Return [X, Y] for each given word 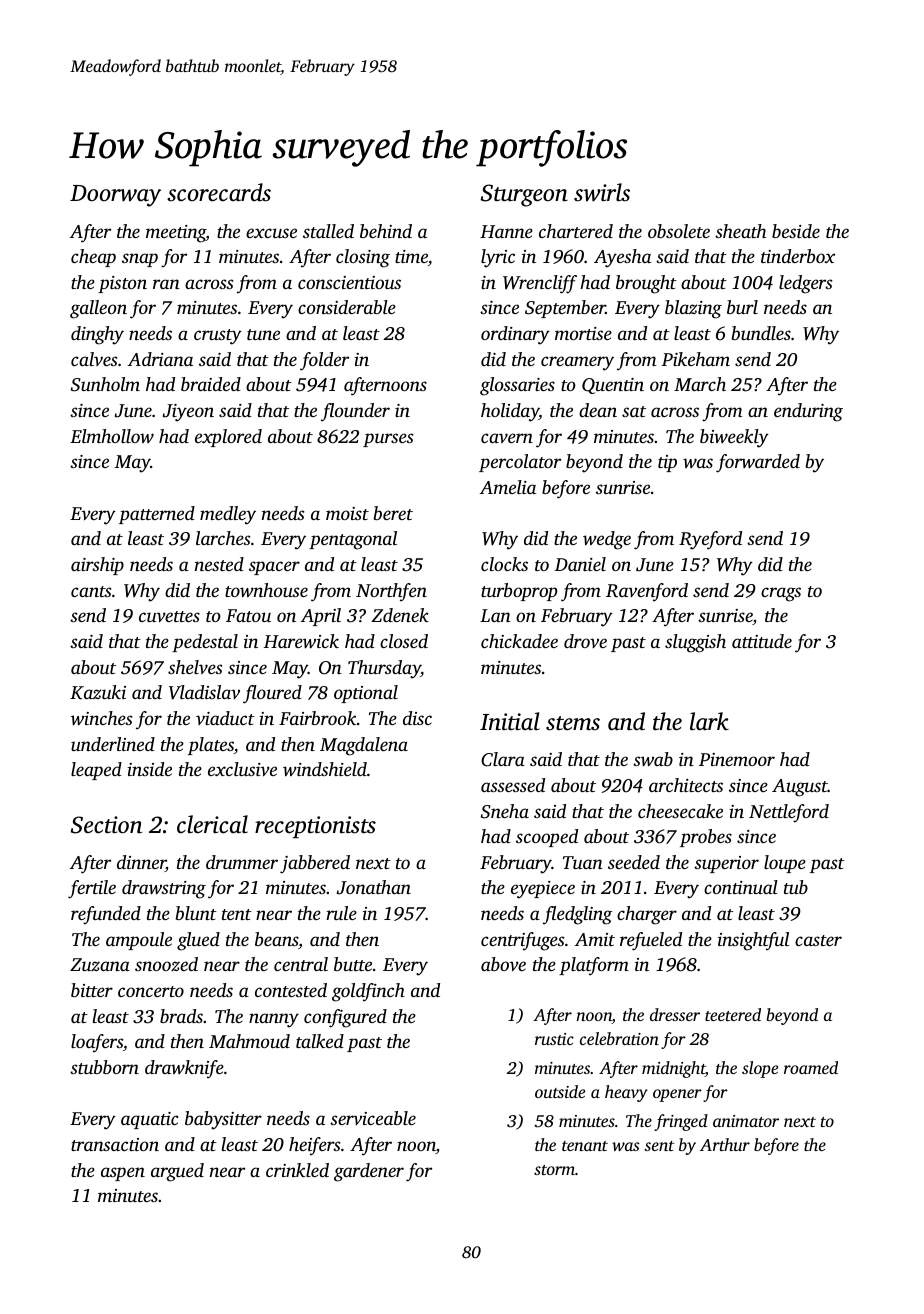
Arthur [725, 1144]
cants [91, 591]
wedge [607, 540]
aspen [123, 1174]
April [321, 617]
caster [818, 940]
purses [388, 440]
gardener [369, 1172]
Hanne [506, 231]
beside [796, 231]
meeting [176, 234]
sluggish [695, 643]
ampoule [139, 941]
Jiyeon [188, 413]
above [503, 964]
